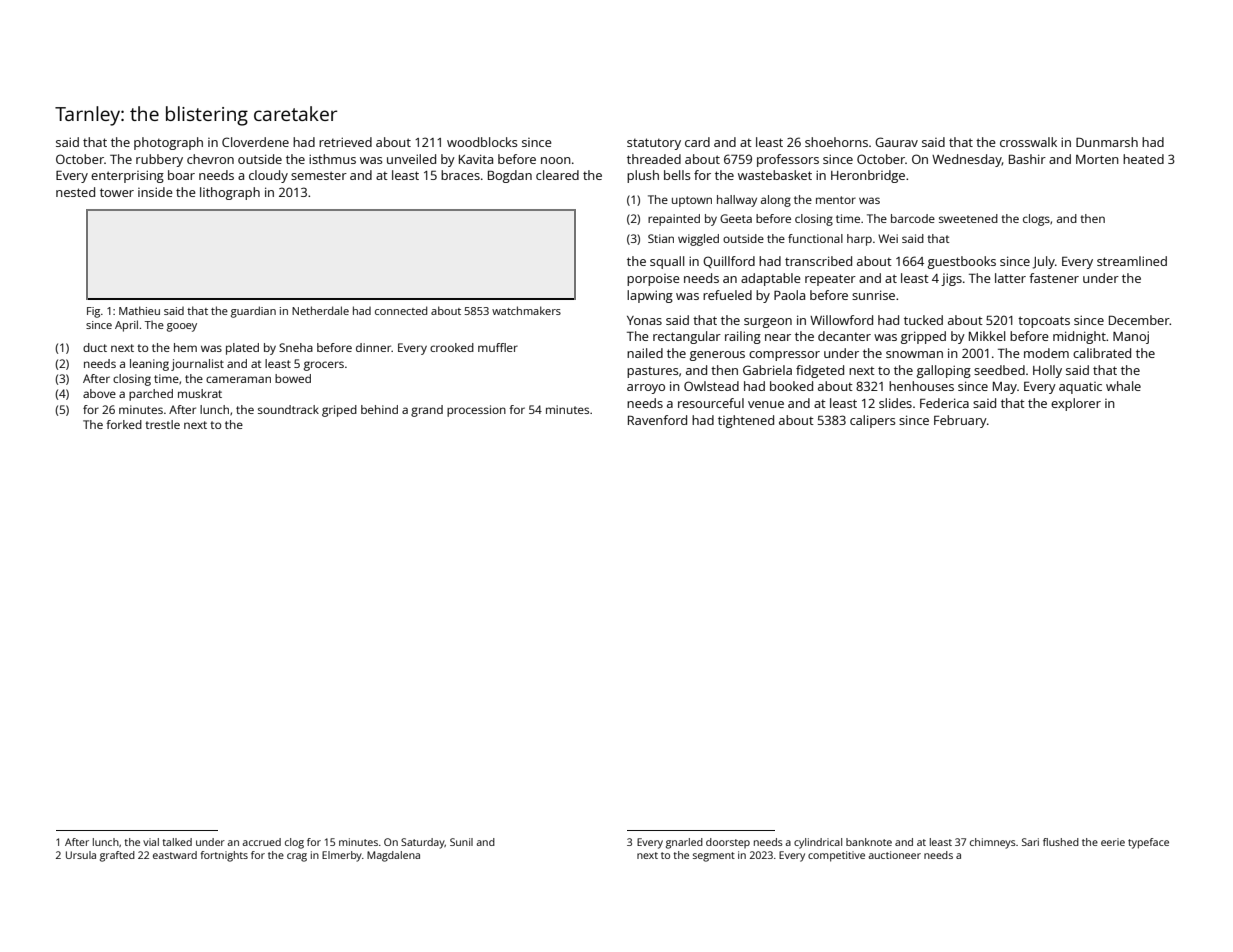 This image has width=1233, height=952. What do you see at coordinates (657, 420) in the image?
I see `Ravenford` at bounding box center [657, 420].
